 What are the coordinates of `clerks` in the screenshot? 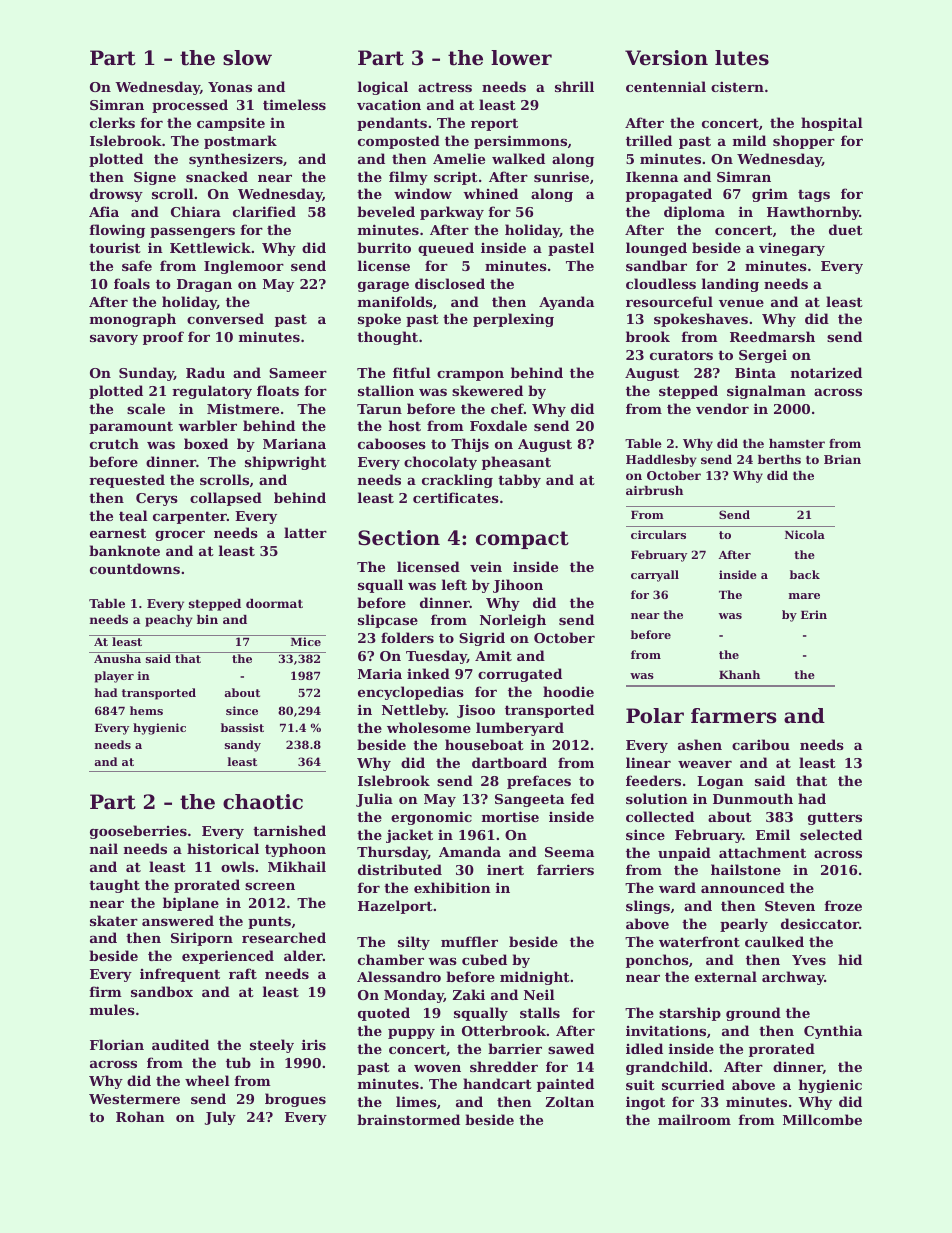 It's located at (112, 122).
